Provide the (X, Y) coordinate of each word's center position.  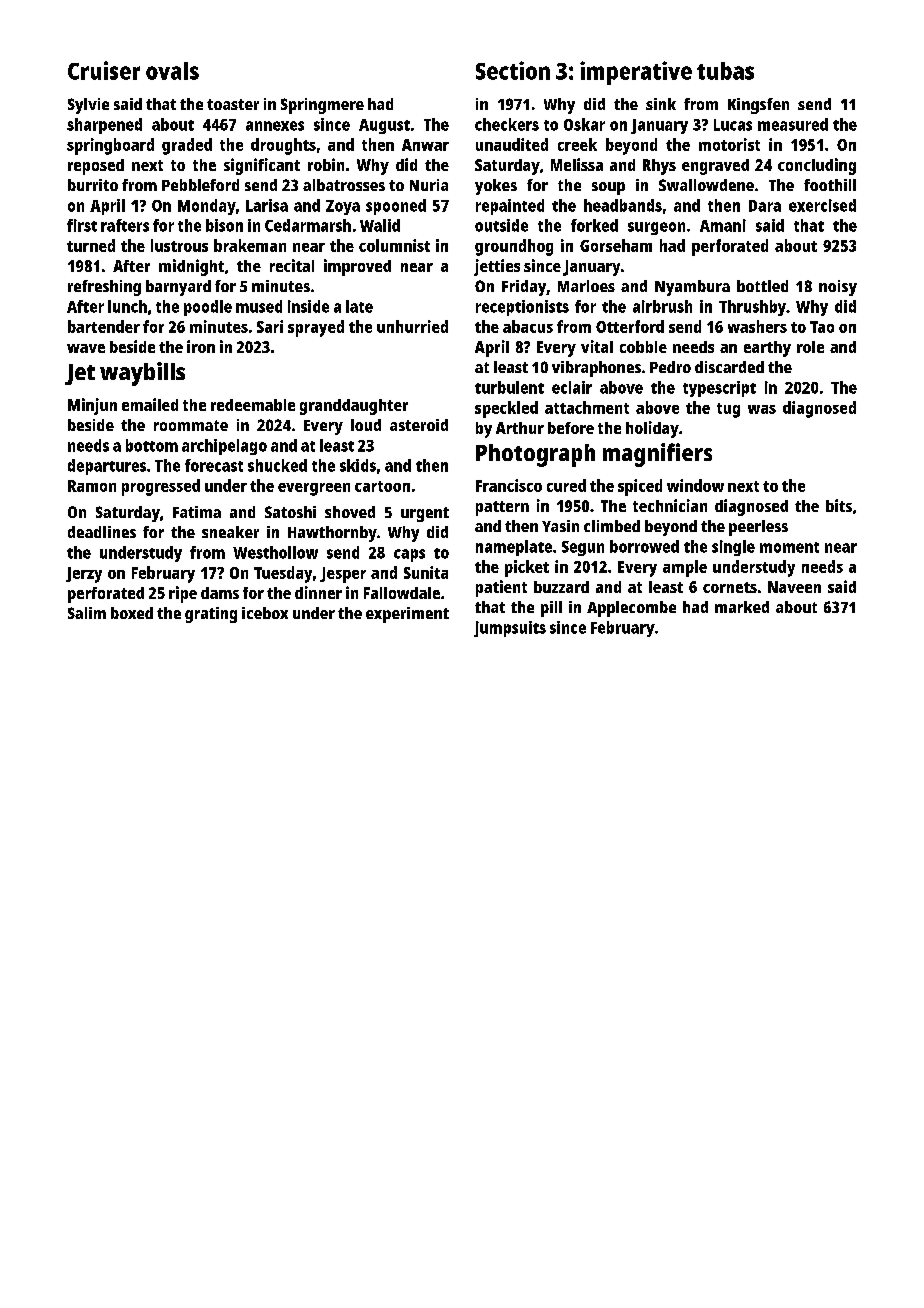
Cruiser (104, 70)
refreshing (104, 288)
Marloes (586, 286)
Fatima (197, 512)
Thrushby (752, 308)
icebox (265, 613)
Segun (583, 548)
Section (513, 70)
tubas (725, 71)
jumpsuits (510, 629)
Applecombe (631, 609)
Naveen (794, 587)
